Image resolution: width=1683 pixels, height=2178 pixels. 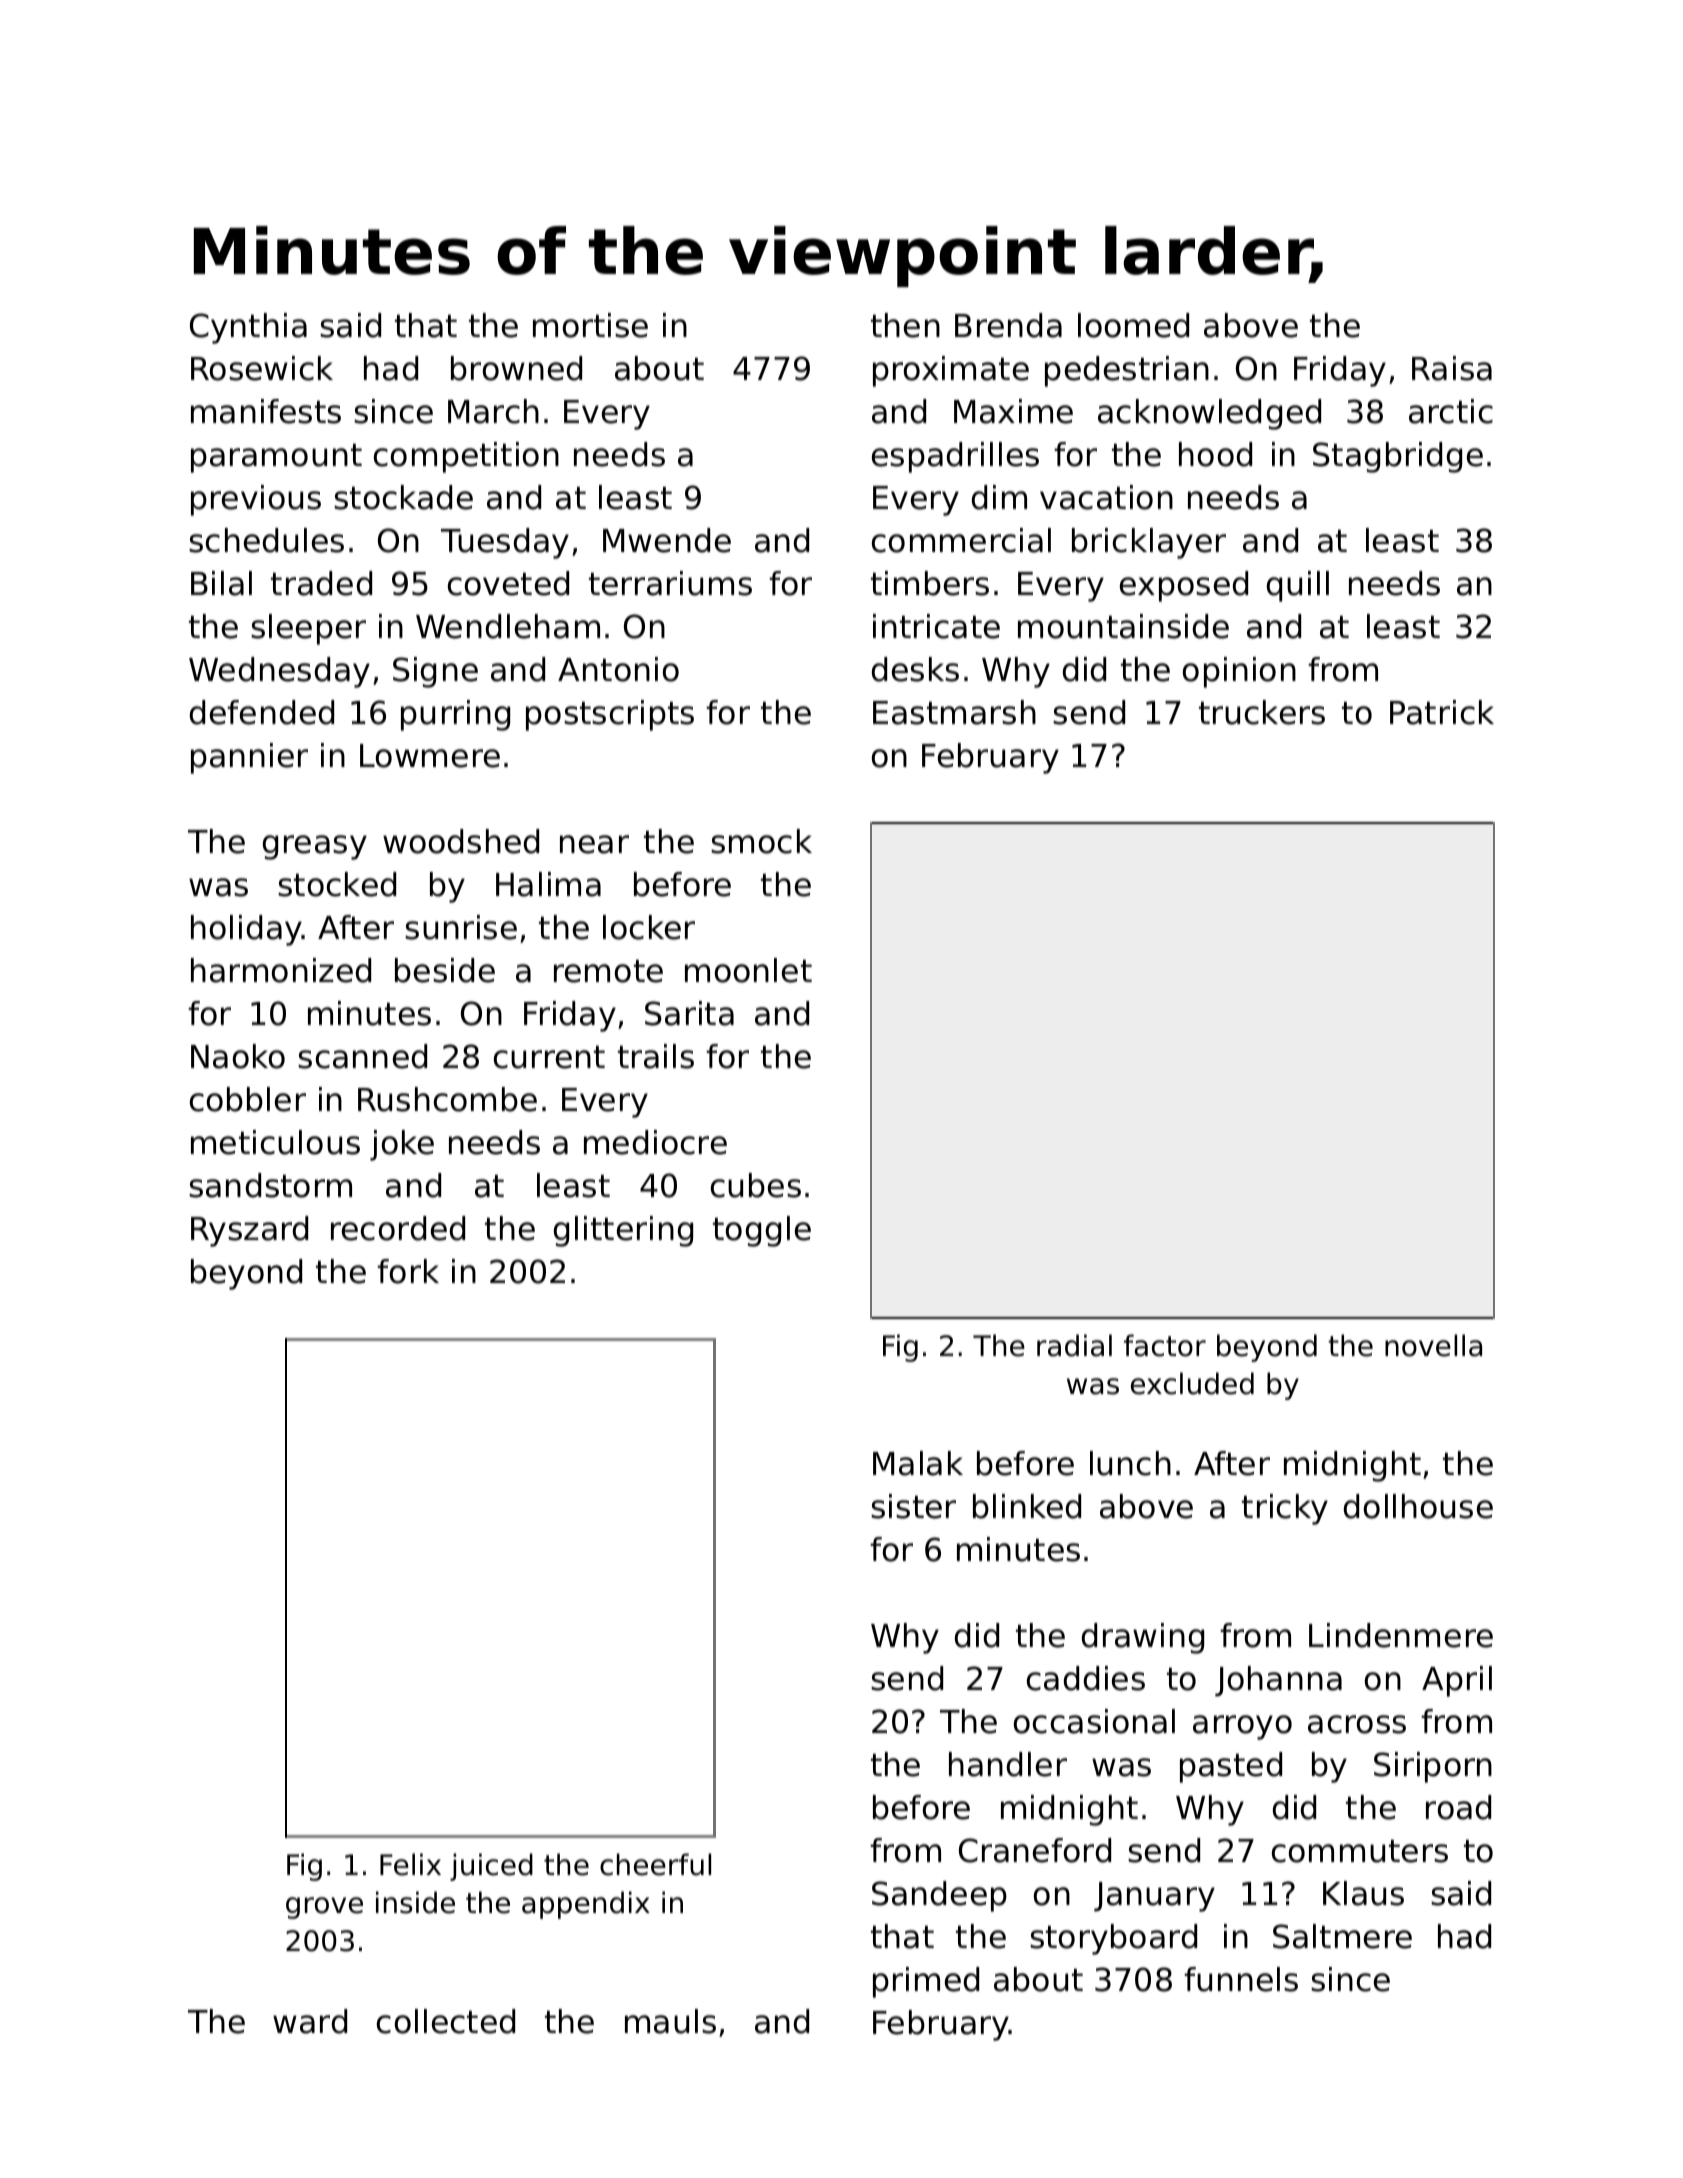 What do you see at coordinates (905, 325) in the image?
I see `then` at bounding box center [905, 325].
